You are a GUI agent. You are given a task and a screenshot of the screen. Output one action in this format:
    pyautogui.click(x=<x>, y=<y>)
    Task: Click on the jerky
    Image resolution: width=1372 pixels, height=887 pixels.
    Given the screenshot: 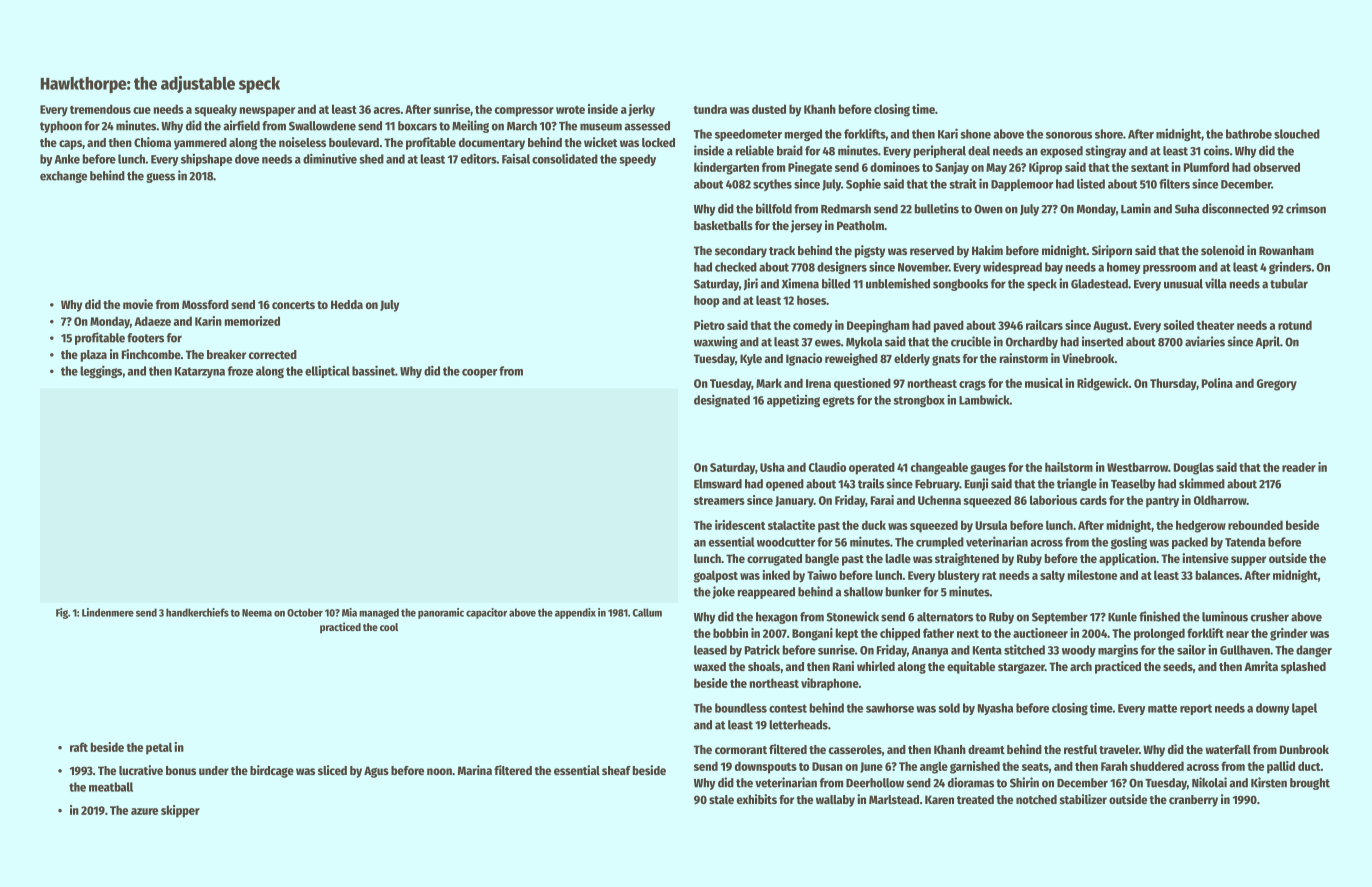 What is the action you would take?
    pyautogui.click(x=641, y=110)
